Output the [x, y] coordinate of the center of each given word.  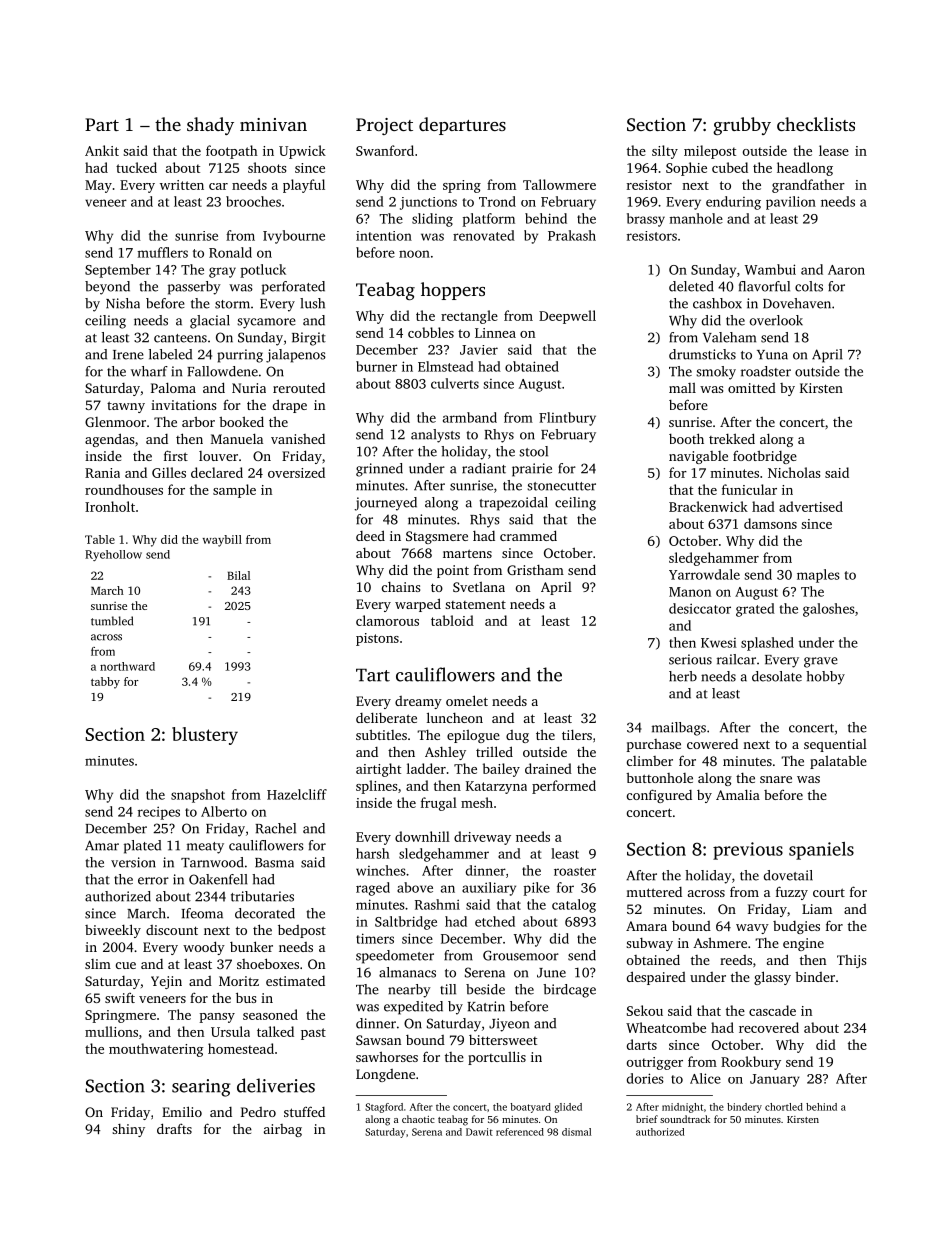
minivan [273, 124]
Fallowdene [222, 371]
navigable [698, 457]
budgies [796, 927]
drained [548, 768]
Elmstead [446, 366]
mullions [111, 1031]
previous [748, 851]
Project [384, 126]
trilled [494, 751]
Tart [373, 675]
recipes [159, 813]
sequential [835, 745]
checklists [816, 124]
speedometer [395, 957]
